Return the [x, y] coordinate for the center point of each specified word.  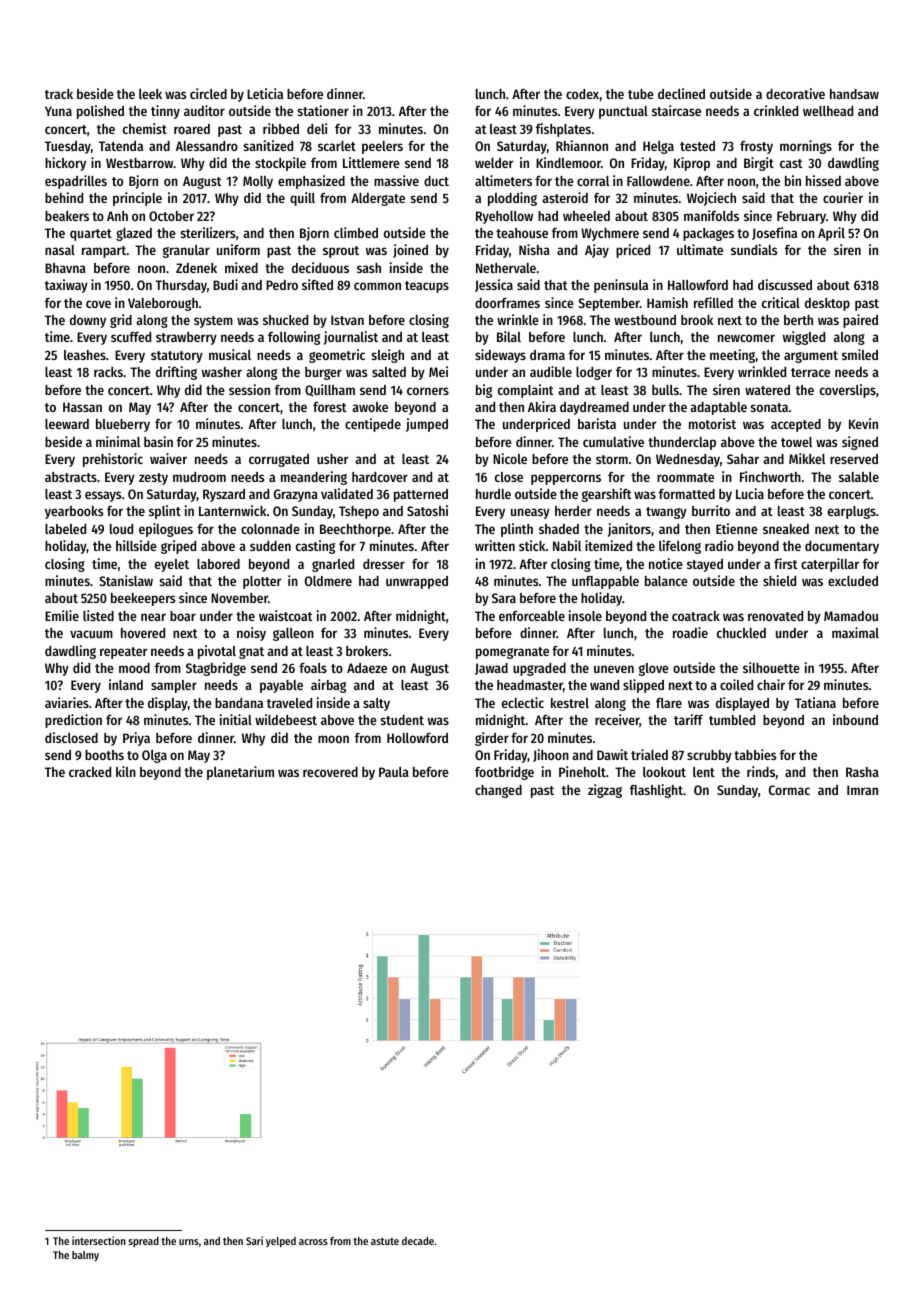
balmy [85, 1256]
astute [385, 1241]
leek [150, 94]
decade [418, 1241]
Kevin [863, 423]
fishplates [563, 130]
